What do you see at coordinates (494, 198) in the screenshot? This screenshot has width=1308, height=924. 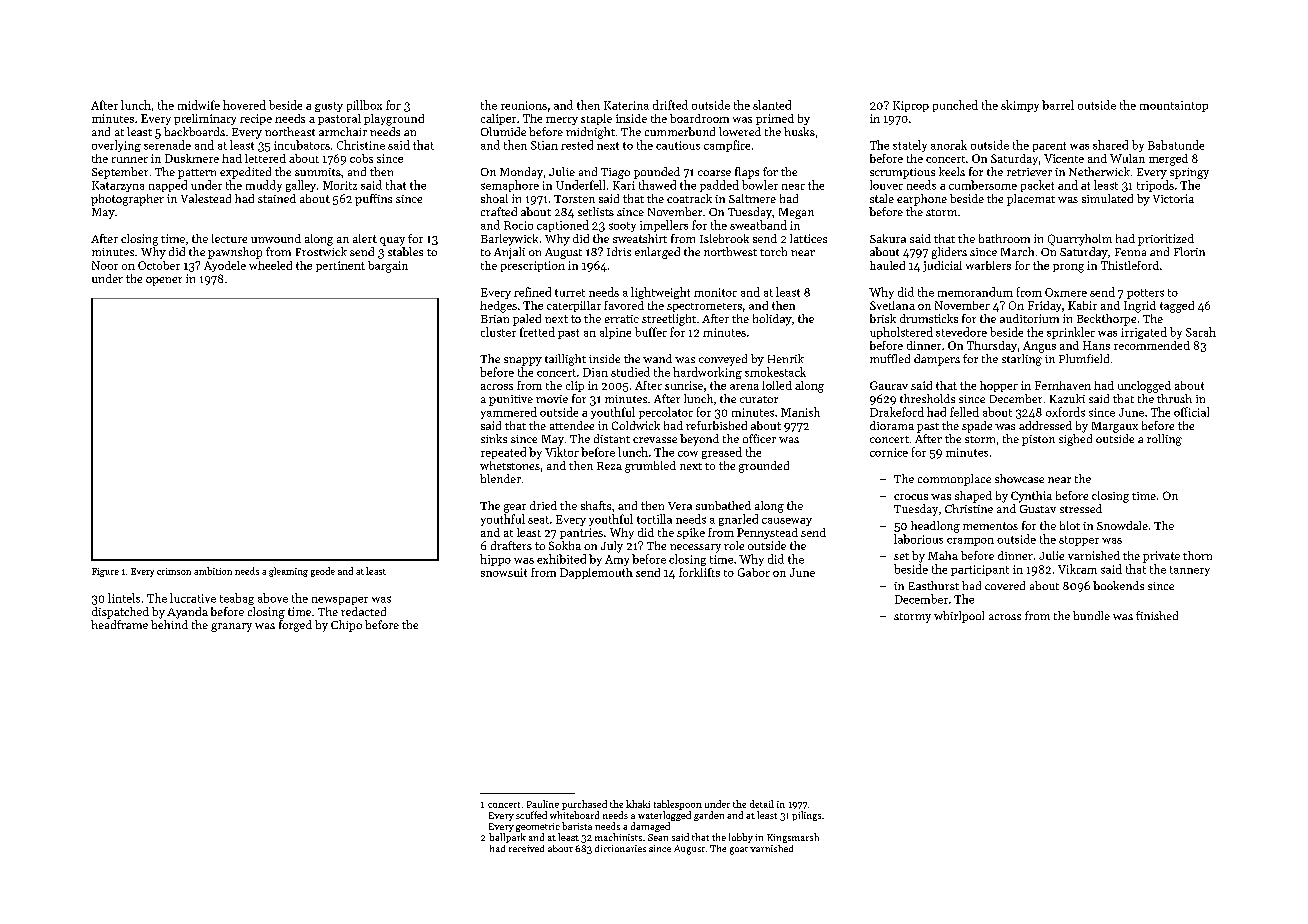 I see `shoal` at bounding box center [494, 198].
